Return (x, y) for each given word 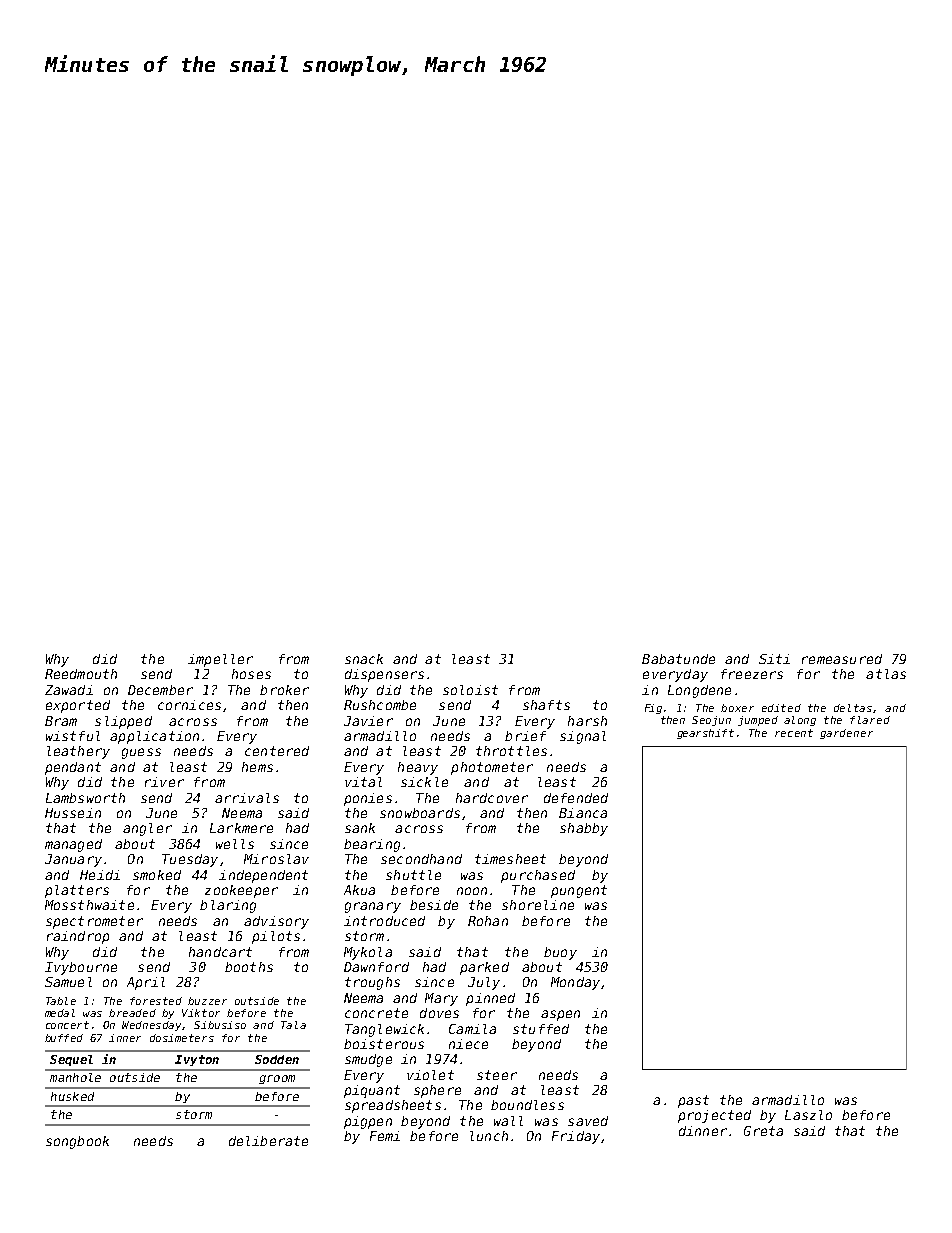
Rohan (488, 921)
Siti (774, 659)
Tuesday (190, 860)
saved (588, 1121)
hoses (251, 674)
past (693, 1101)
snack (364, 659)
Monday (575, 983)
